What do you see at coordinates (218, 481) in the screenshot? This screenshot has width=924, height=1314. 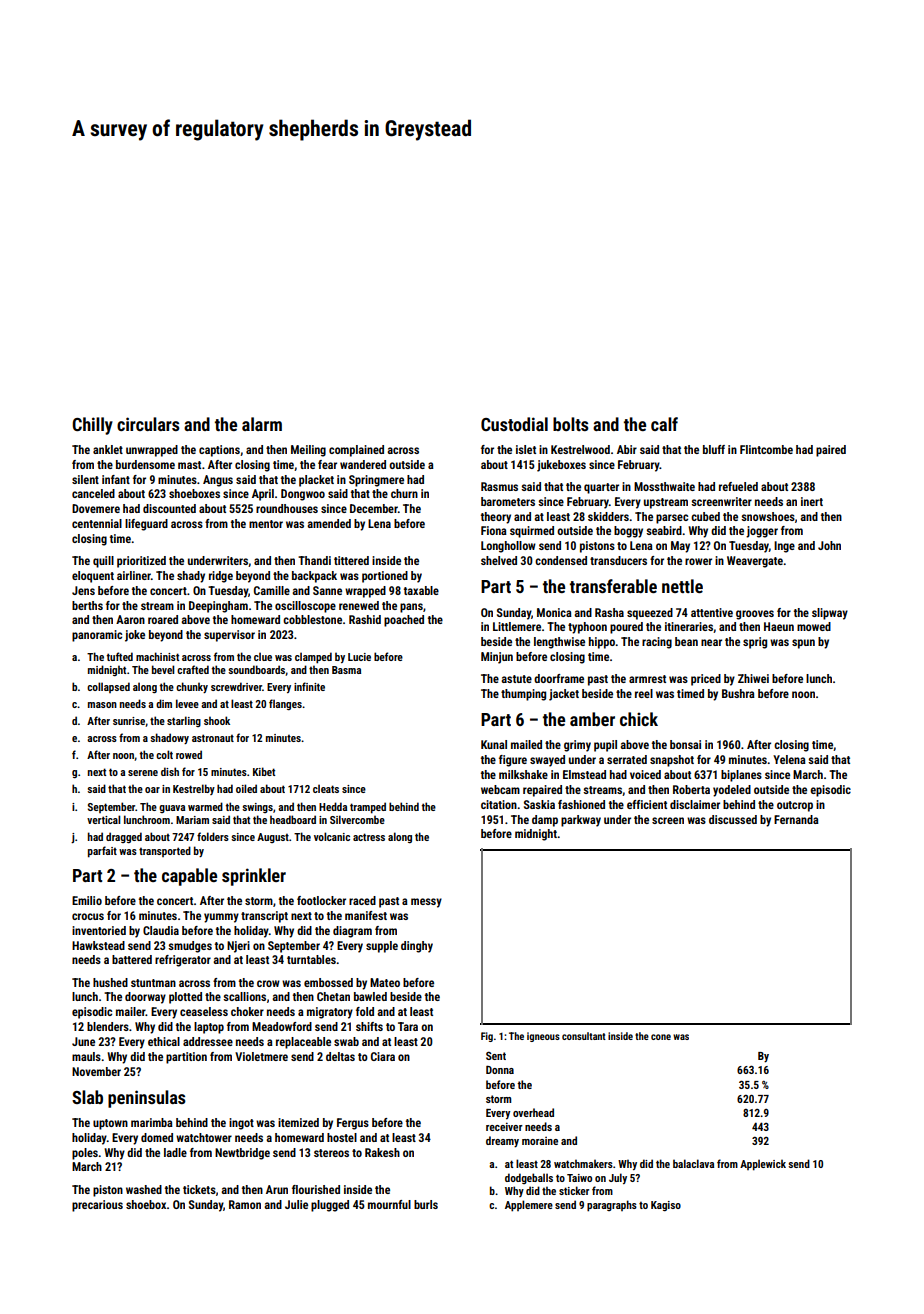 I see `Angus` at bounding box center [218, 481].
